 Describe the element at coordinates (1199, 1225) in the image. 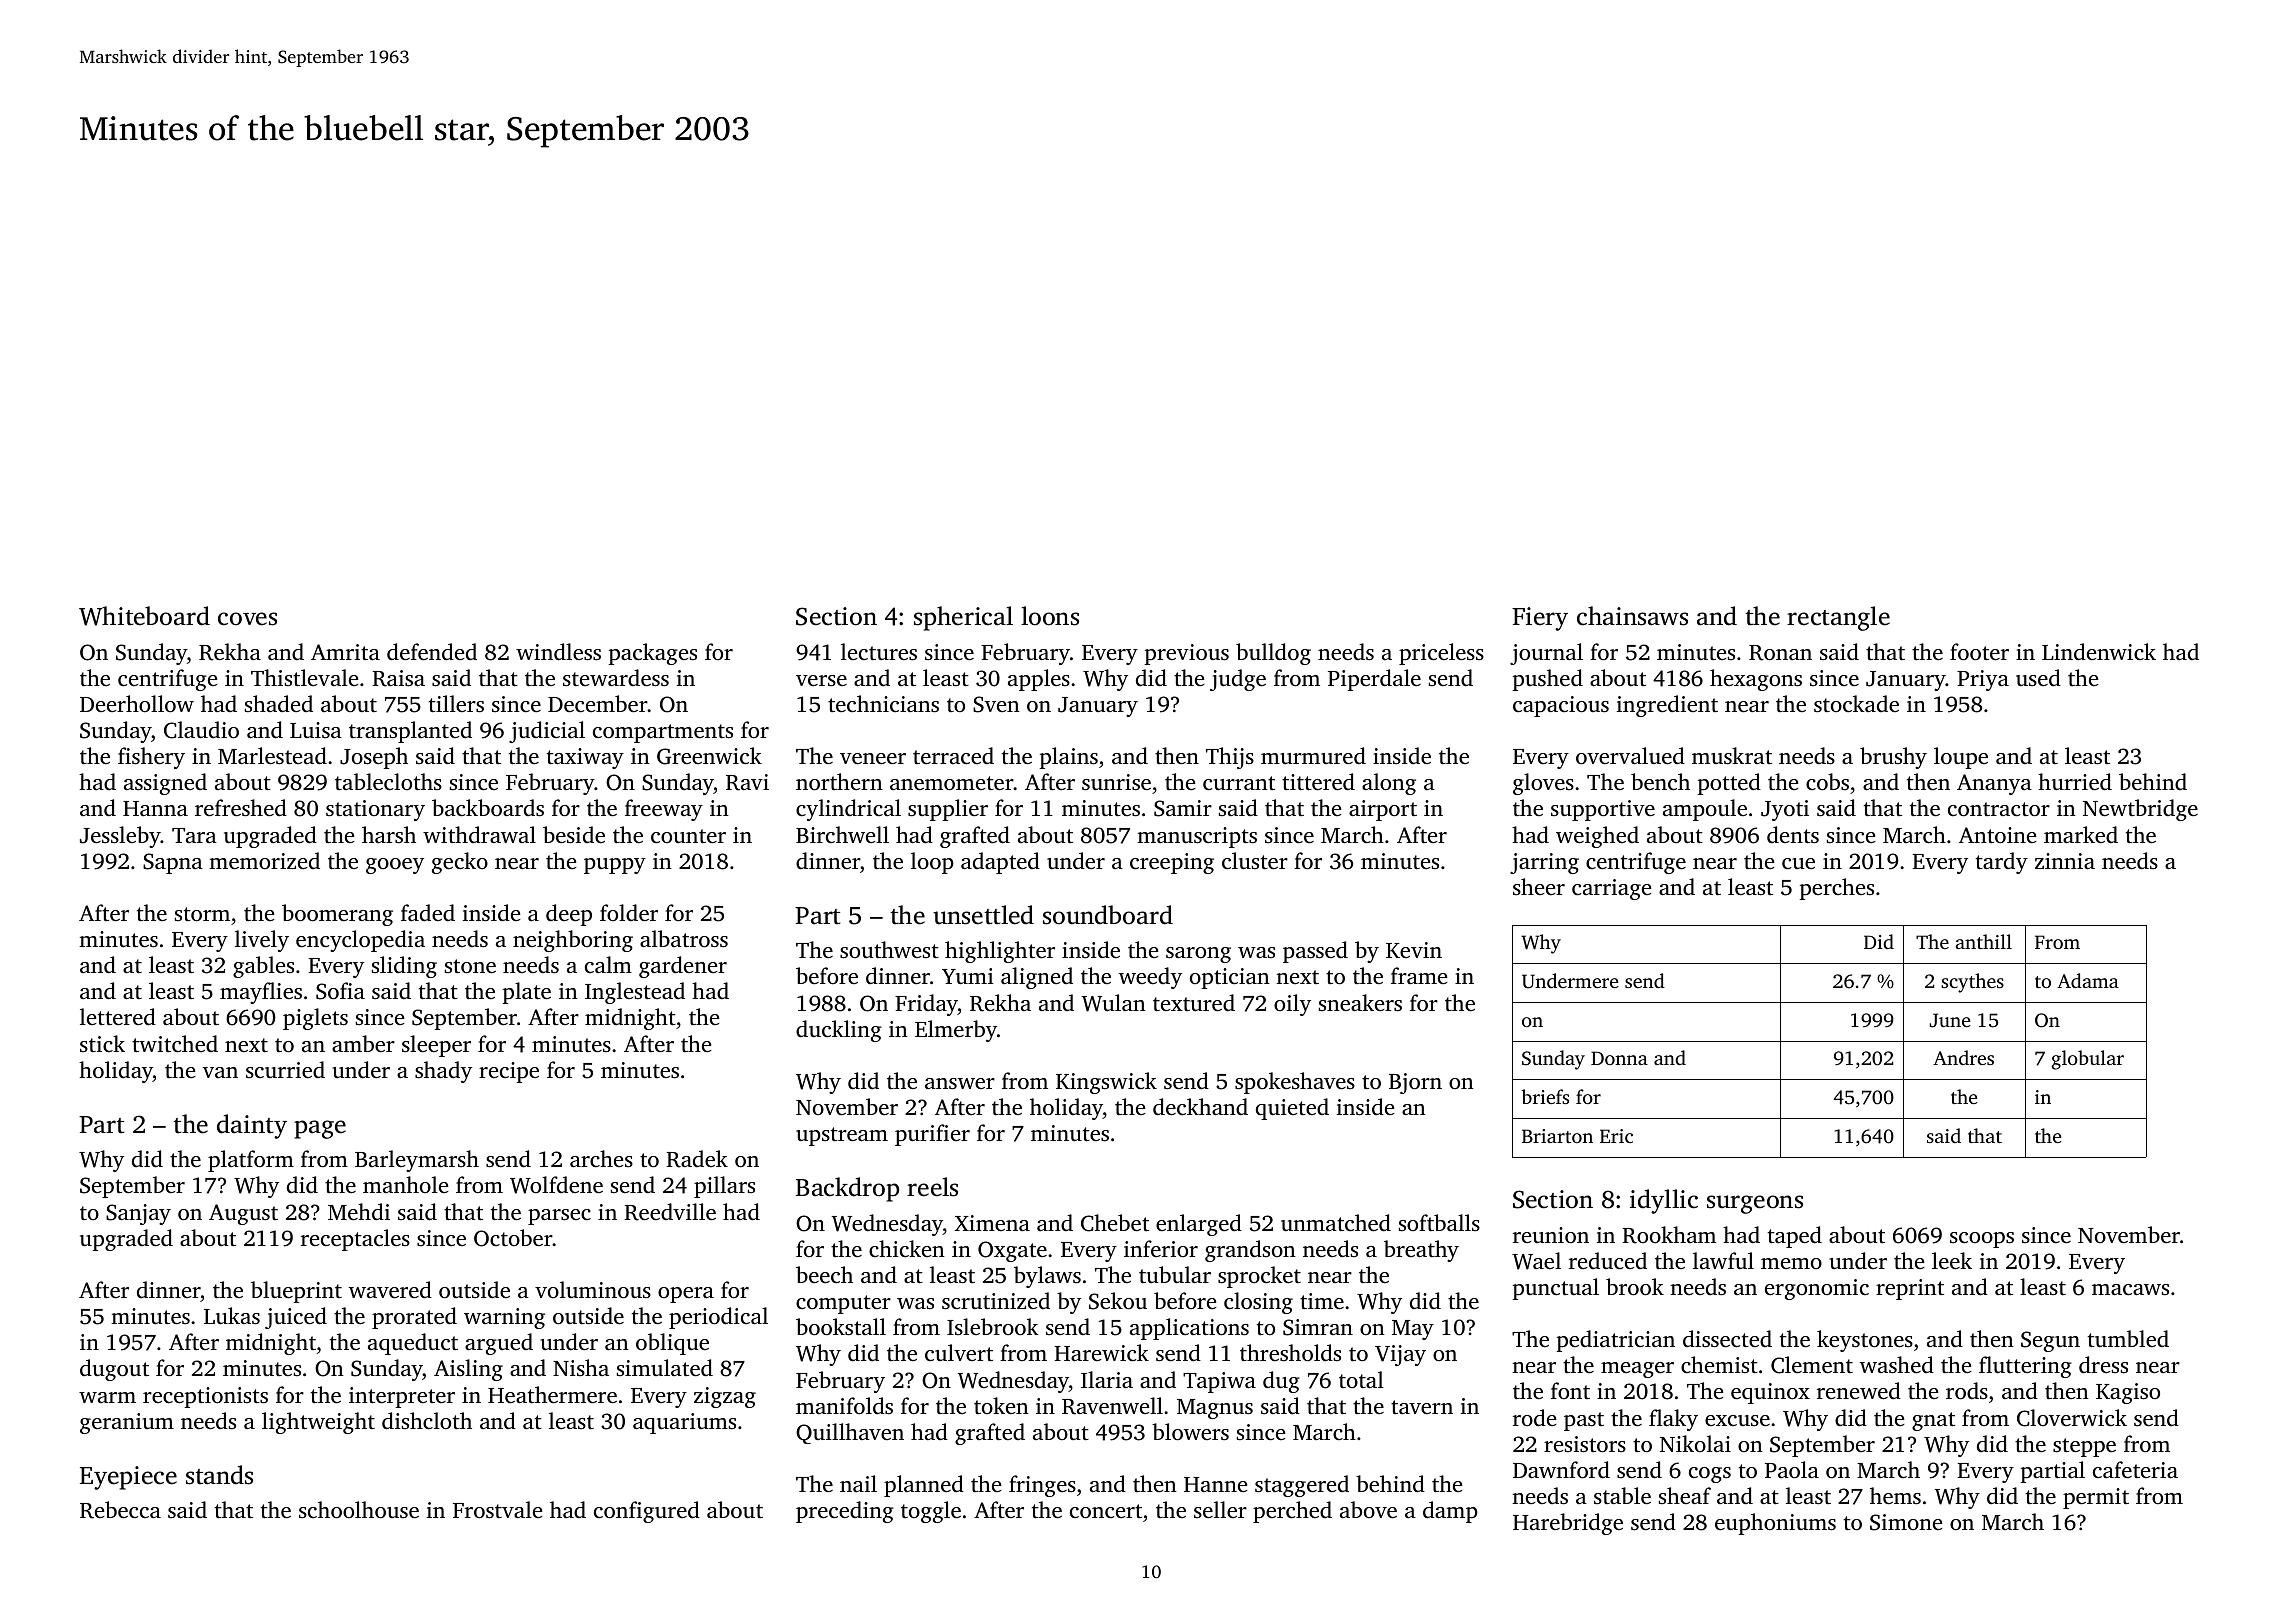

I see `enlarged` at that location.
